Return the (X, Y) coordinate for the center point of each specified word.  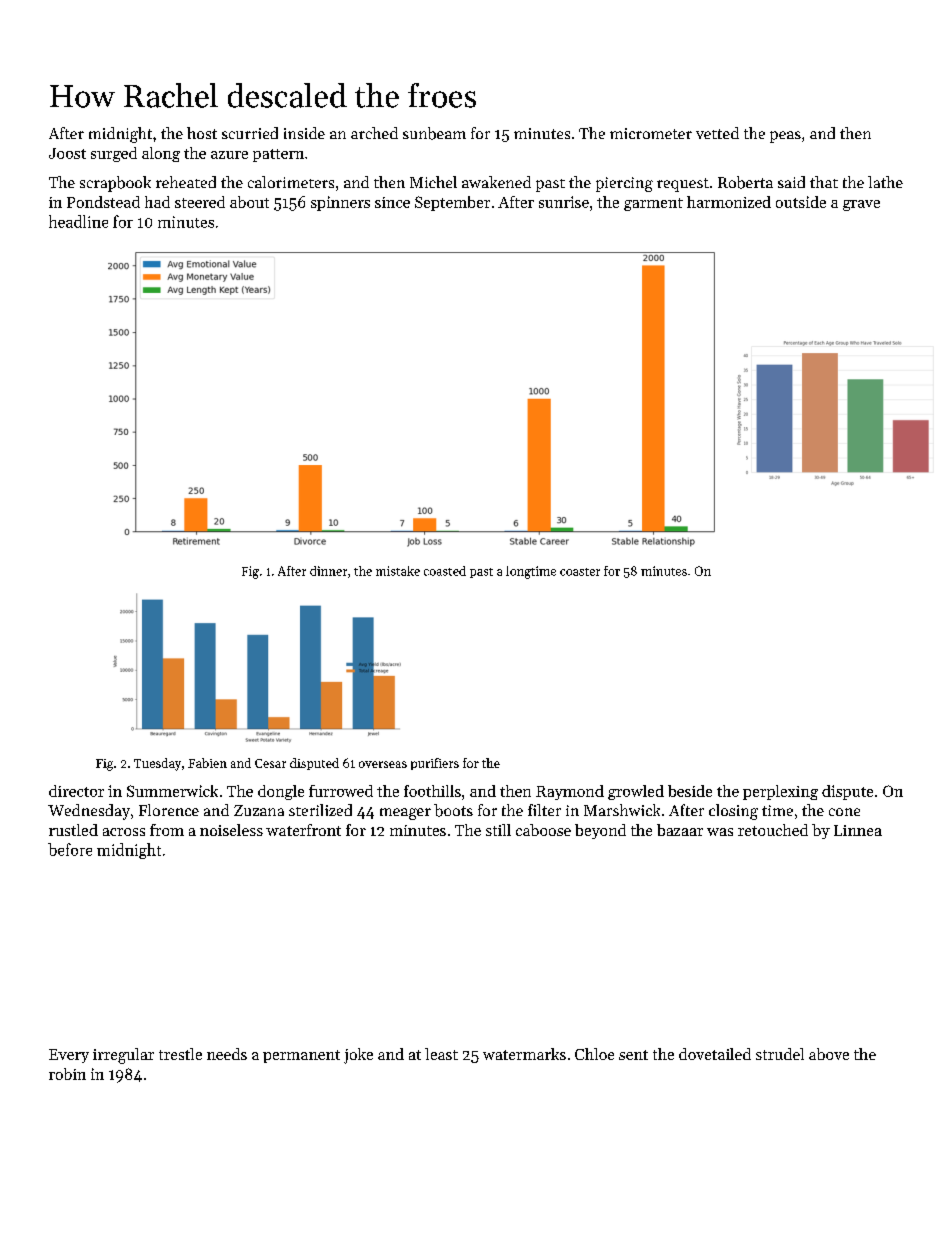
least (441, 1054)
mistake (398, 571)
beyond (600, 831)
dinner (328, 571)
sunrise (564, 202)
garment (653, 204)
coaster (580, 572)
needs (227, 1054)
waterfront (303, 830)
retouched (773, 830)
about (249, 202)
